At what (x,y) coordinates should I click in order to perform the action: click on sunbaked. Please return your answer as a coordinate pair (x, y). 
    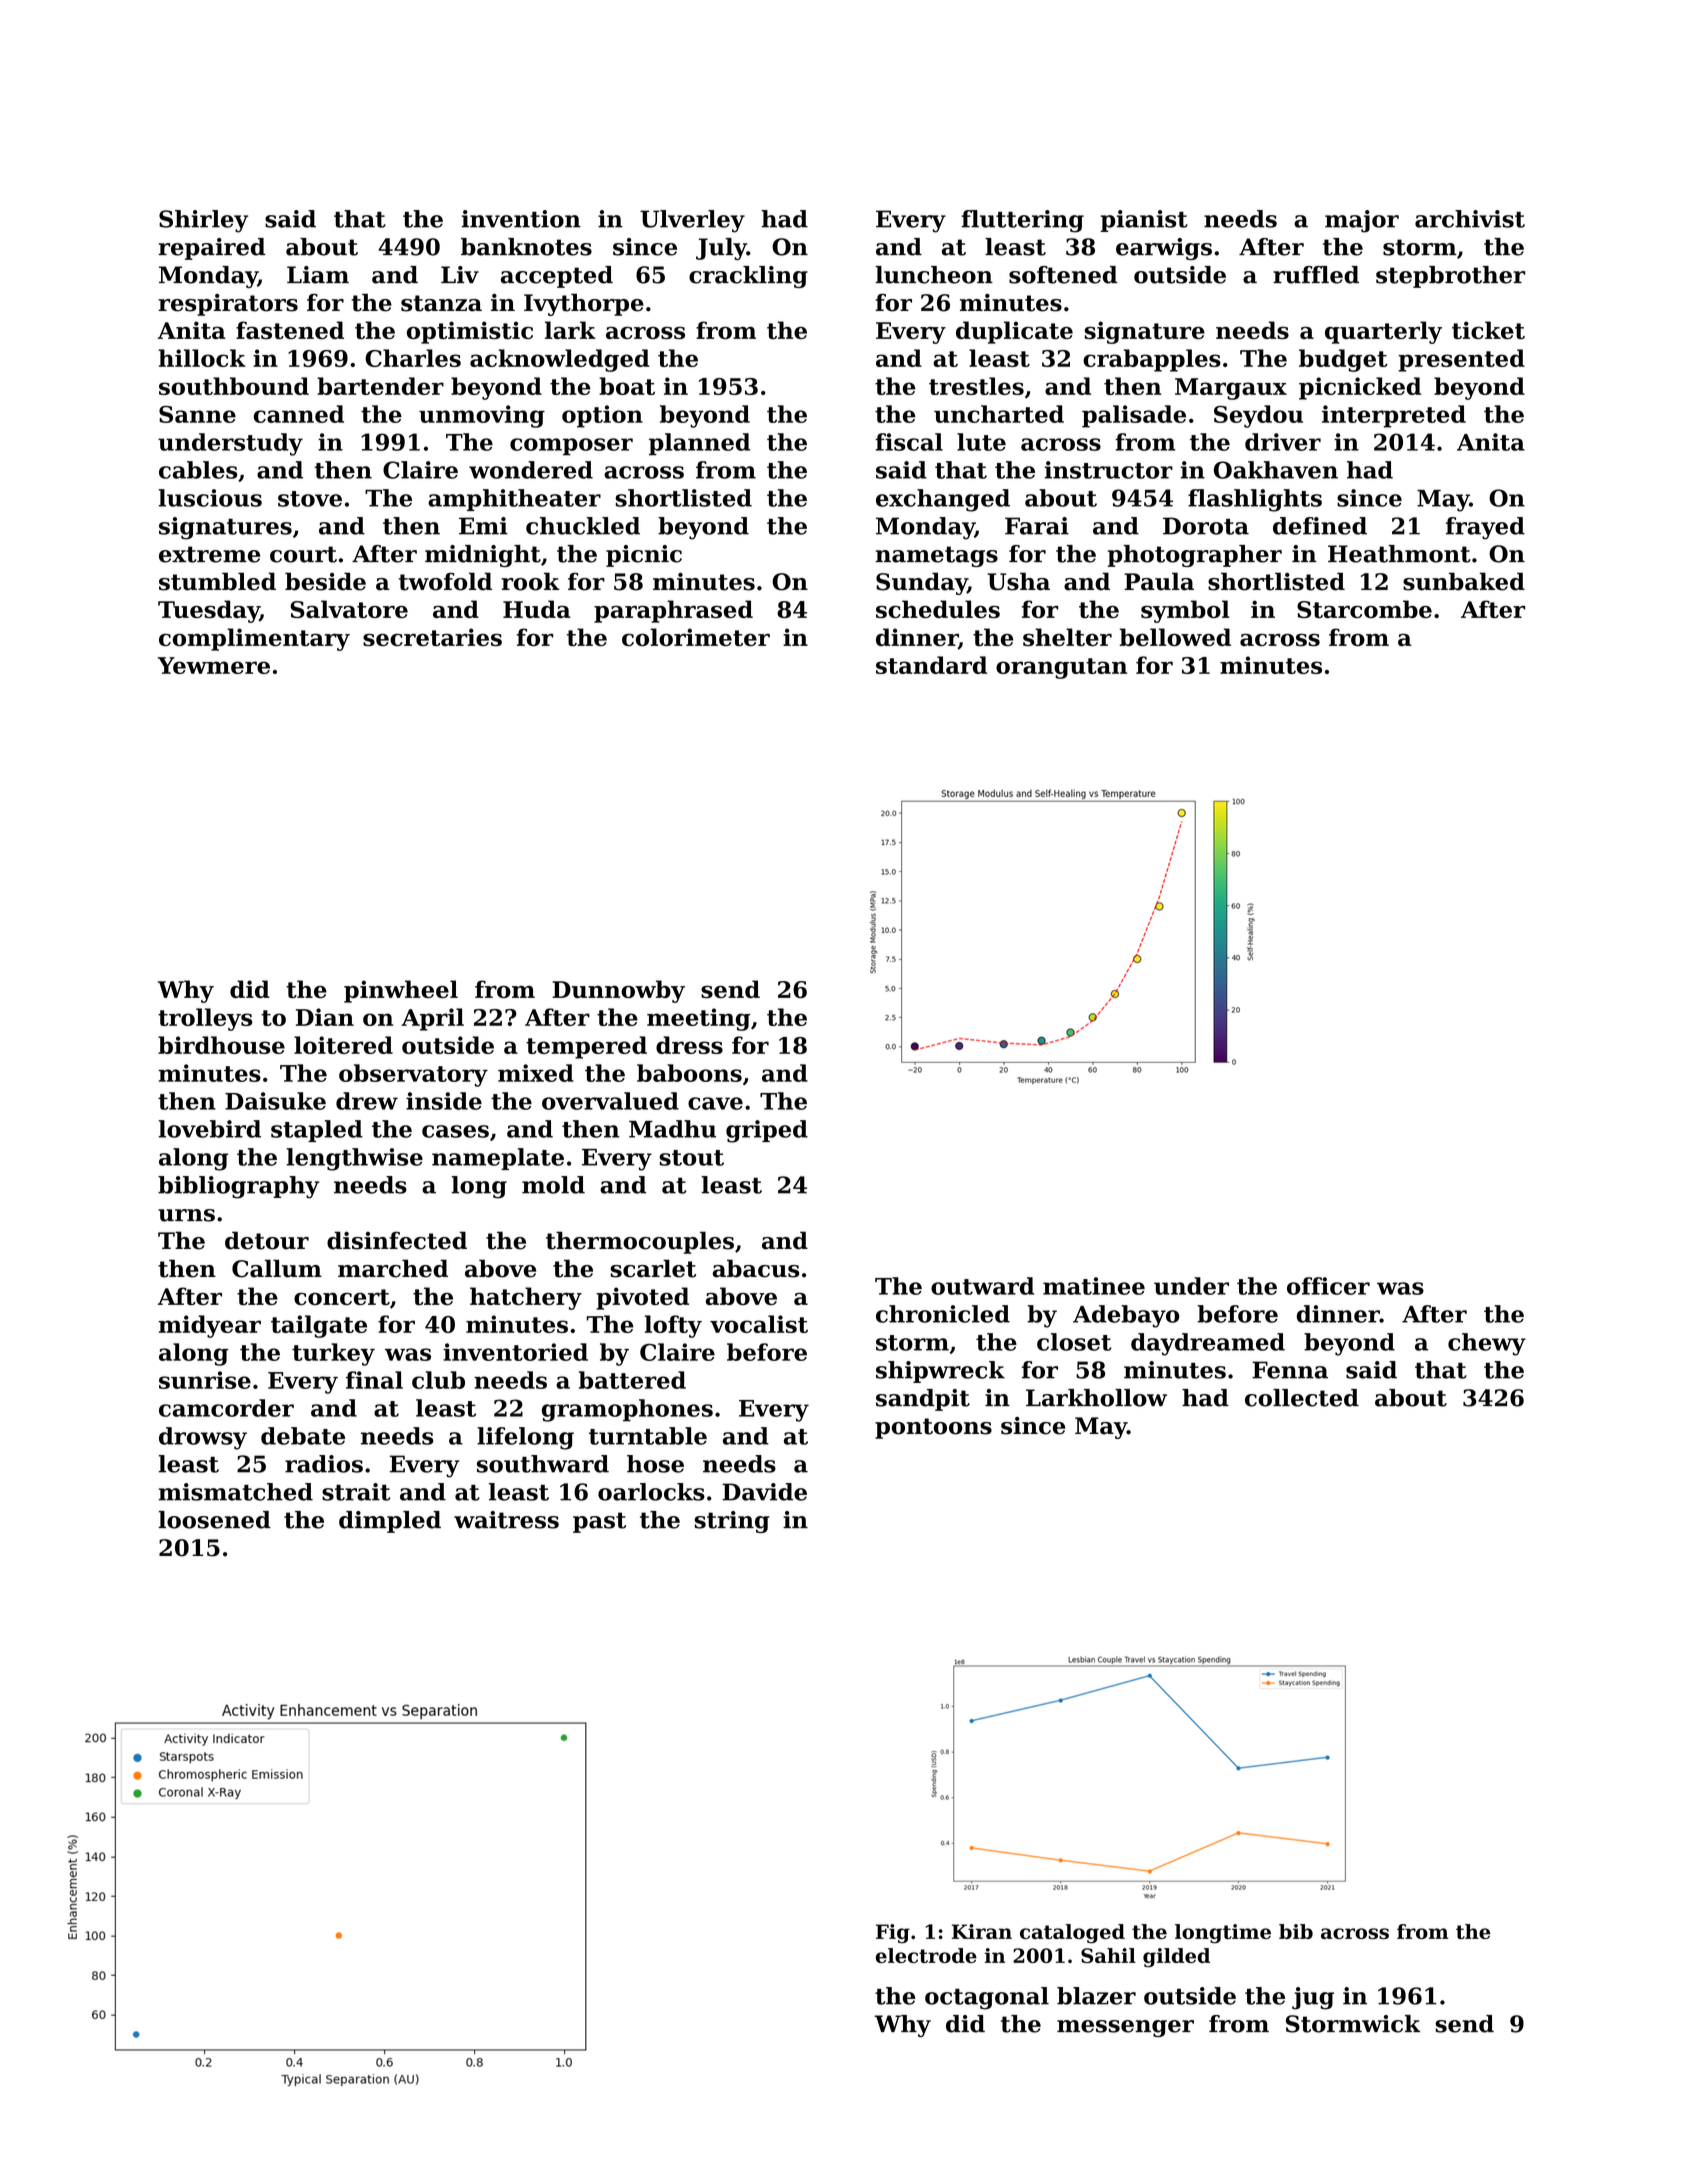
    Looking at the image, I should click on (1464, 581).
